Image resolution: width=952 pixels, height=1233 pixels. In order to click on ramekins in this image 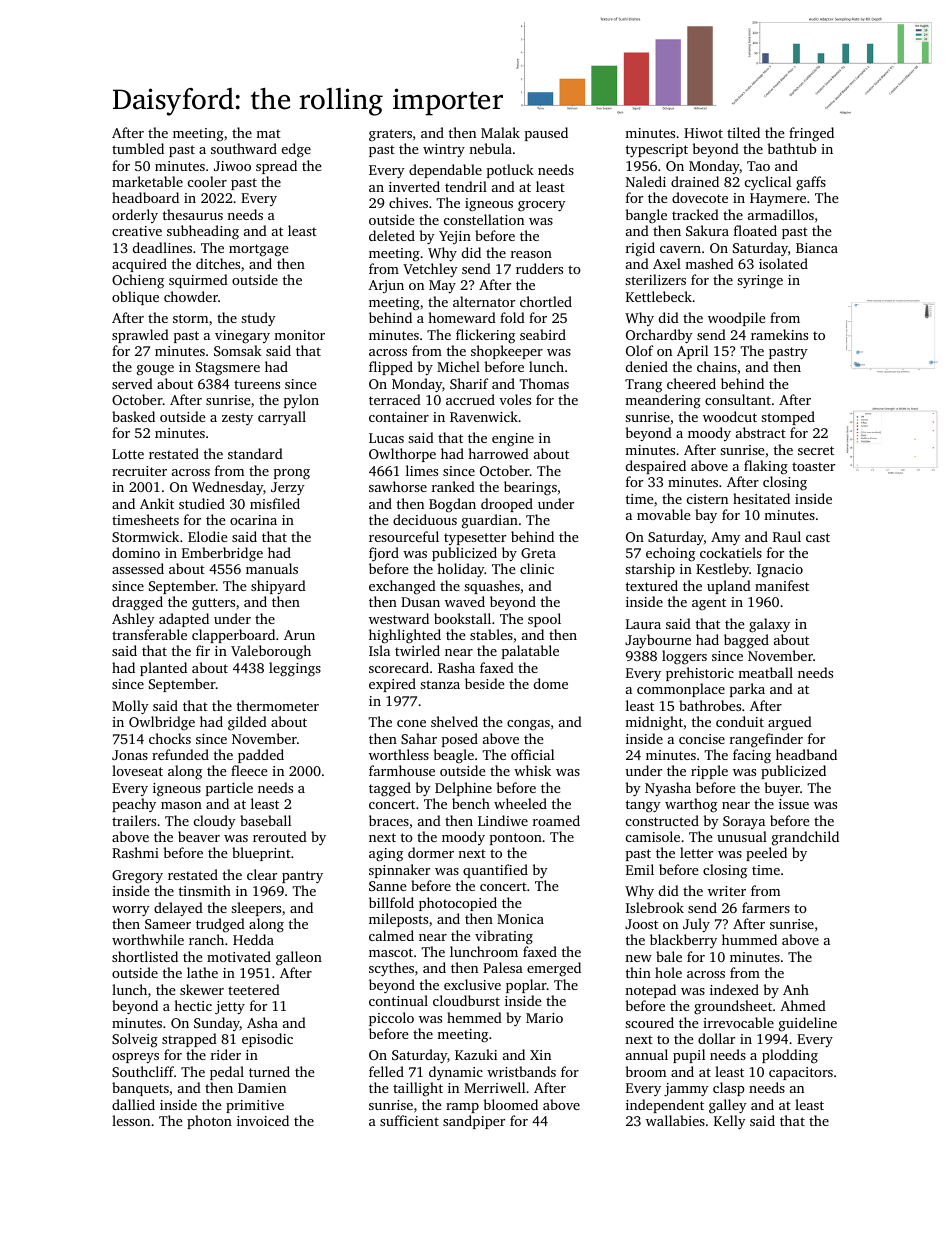, I will do `click(779, 334)`.
